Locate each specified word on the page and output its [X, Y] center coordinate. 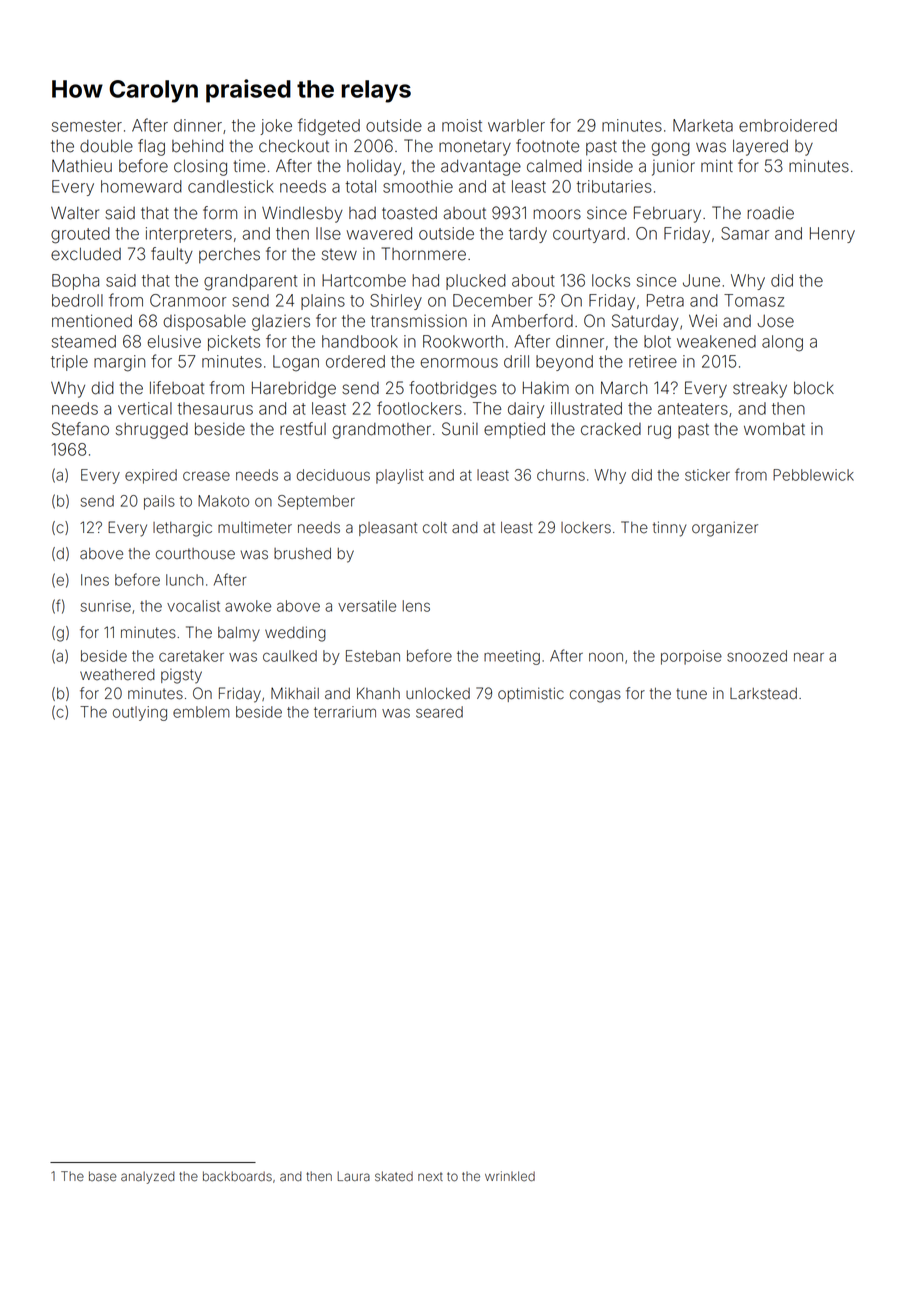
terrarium [345, 712]
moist [462, 125]
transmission [419, 321]
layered [760, 148]
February [667, 214]
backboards [237, 1176]
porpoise [691, 657]
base [103, 1176]
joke [276, 127]
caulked [290, 656]
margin [119, 363]
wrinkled [510, 1176]
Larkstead [763, 694]
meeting [512, 657]
